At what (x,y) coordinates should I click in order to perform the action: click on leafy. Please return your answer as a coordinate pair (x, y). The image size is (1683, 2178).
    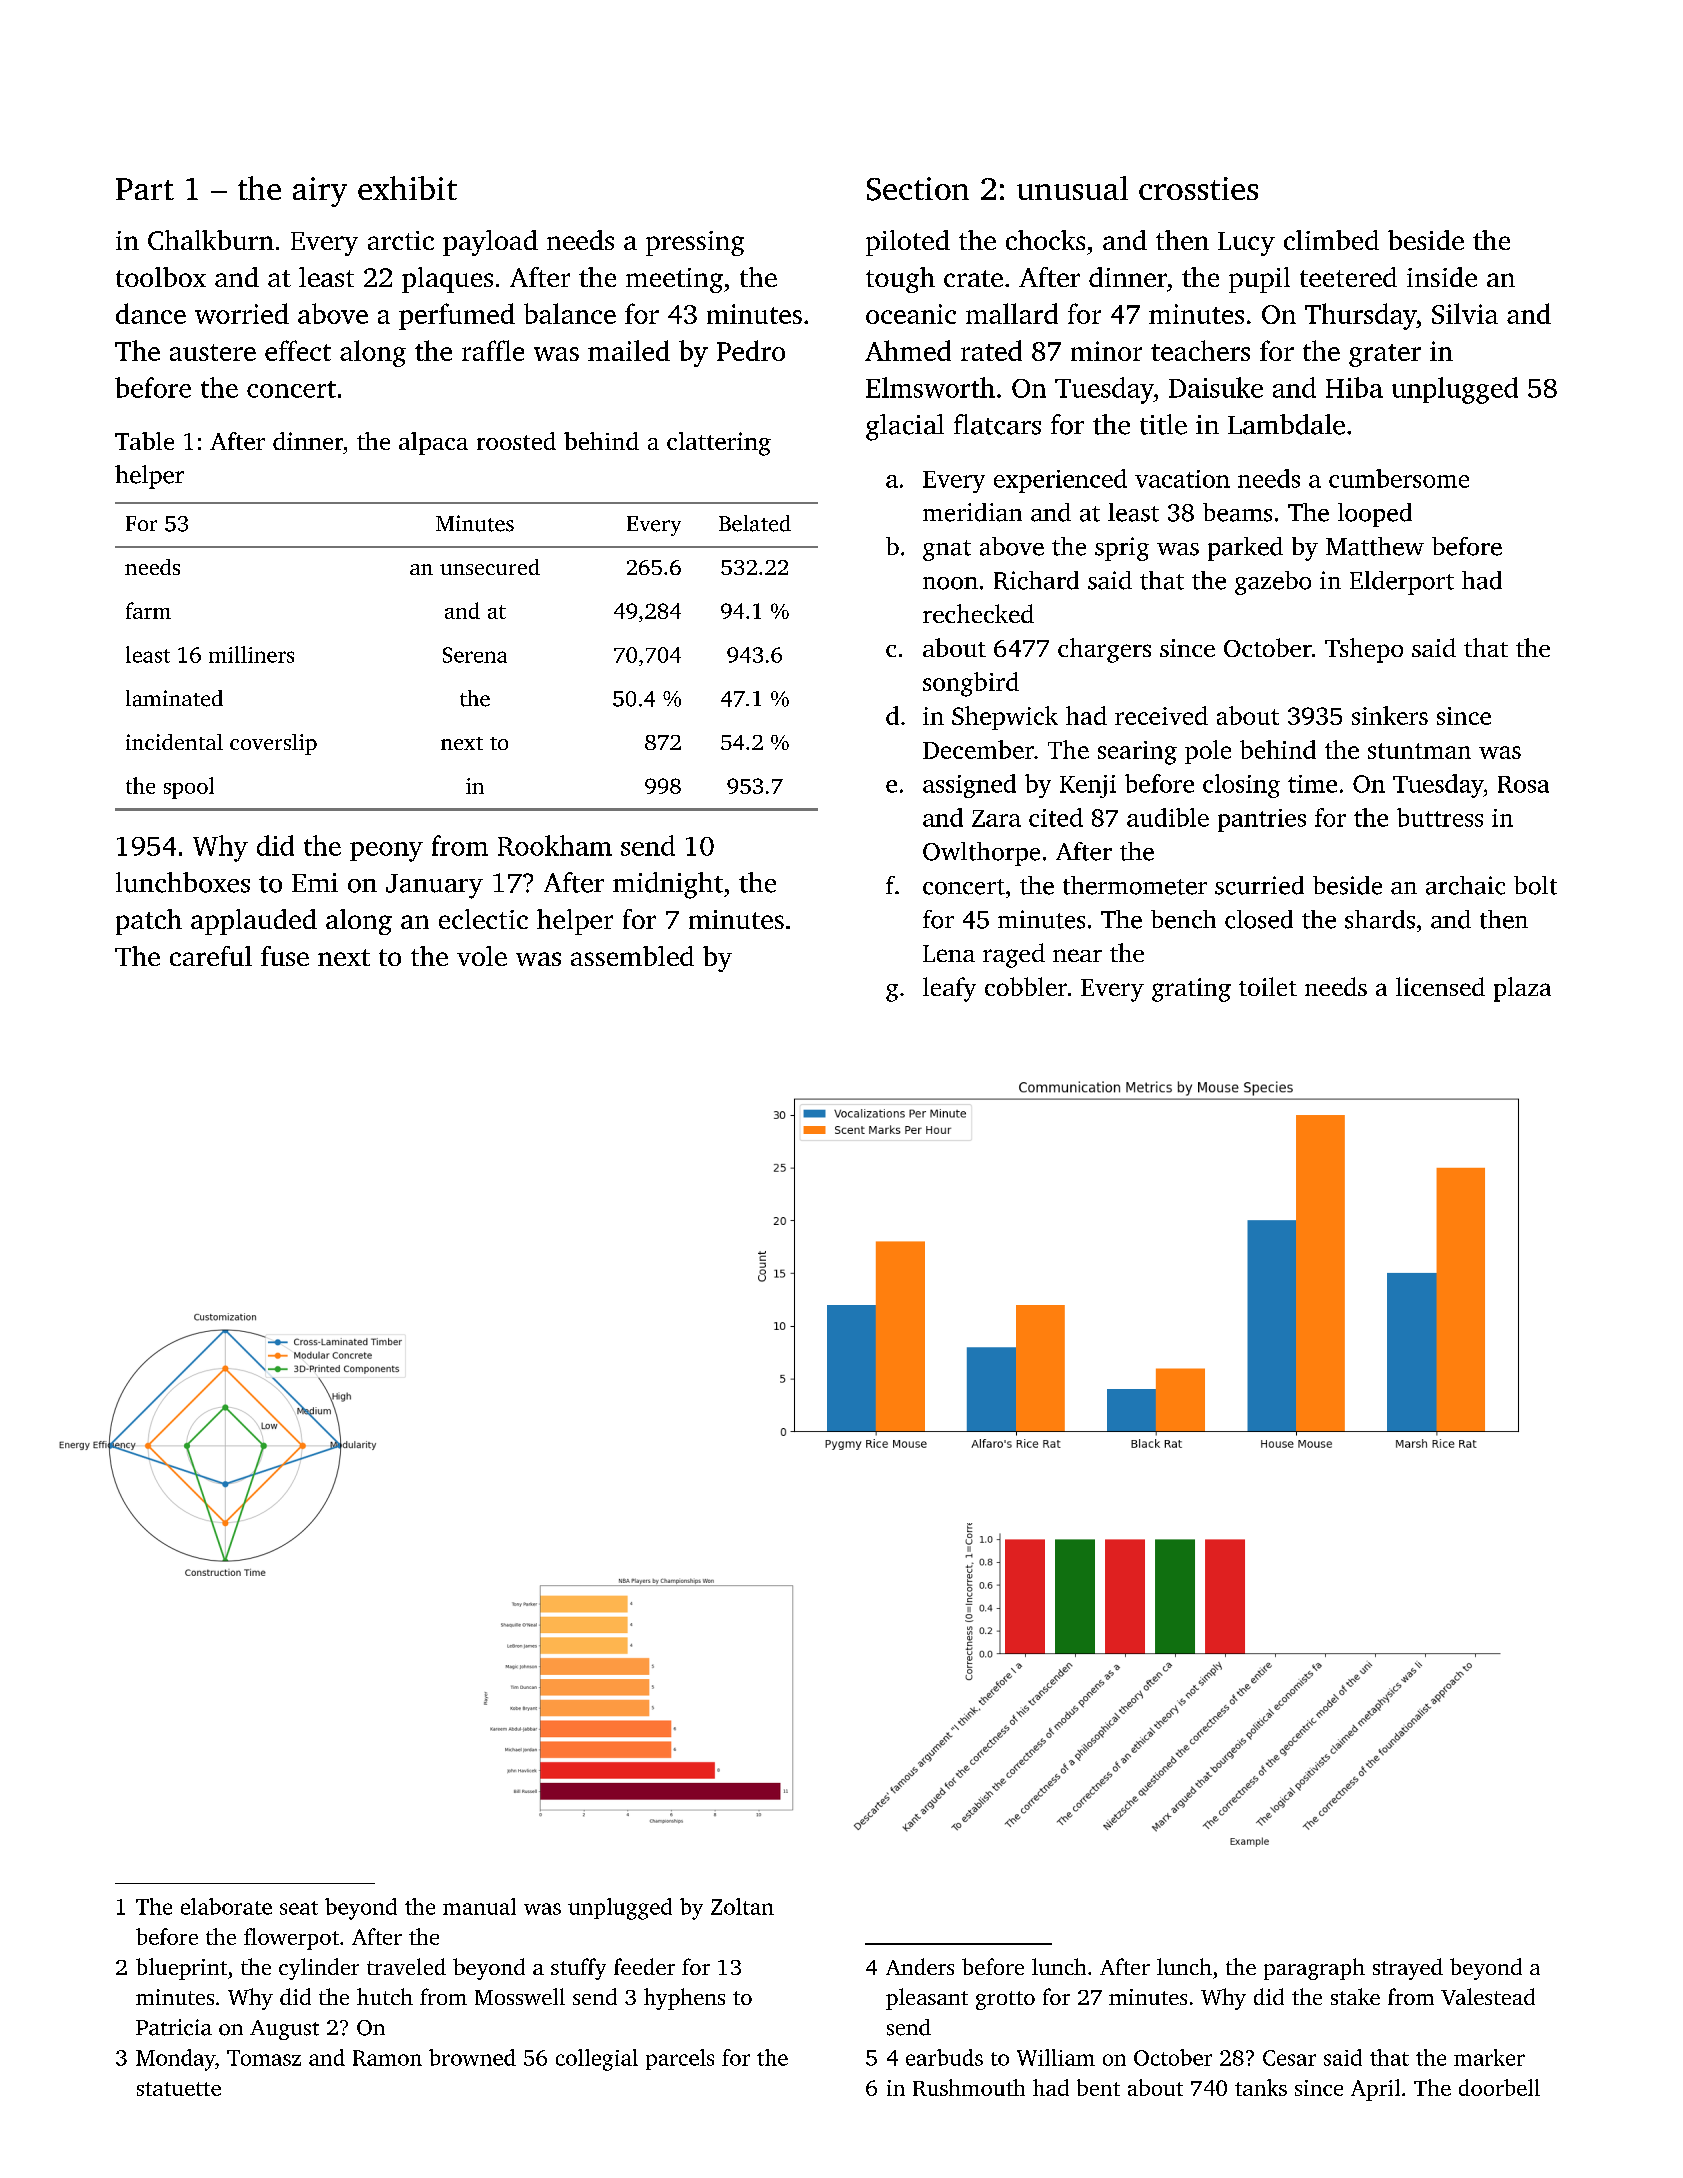
    Looking at the image, I should click on (949, 989).
